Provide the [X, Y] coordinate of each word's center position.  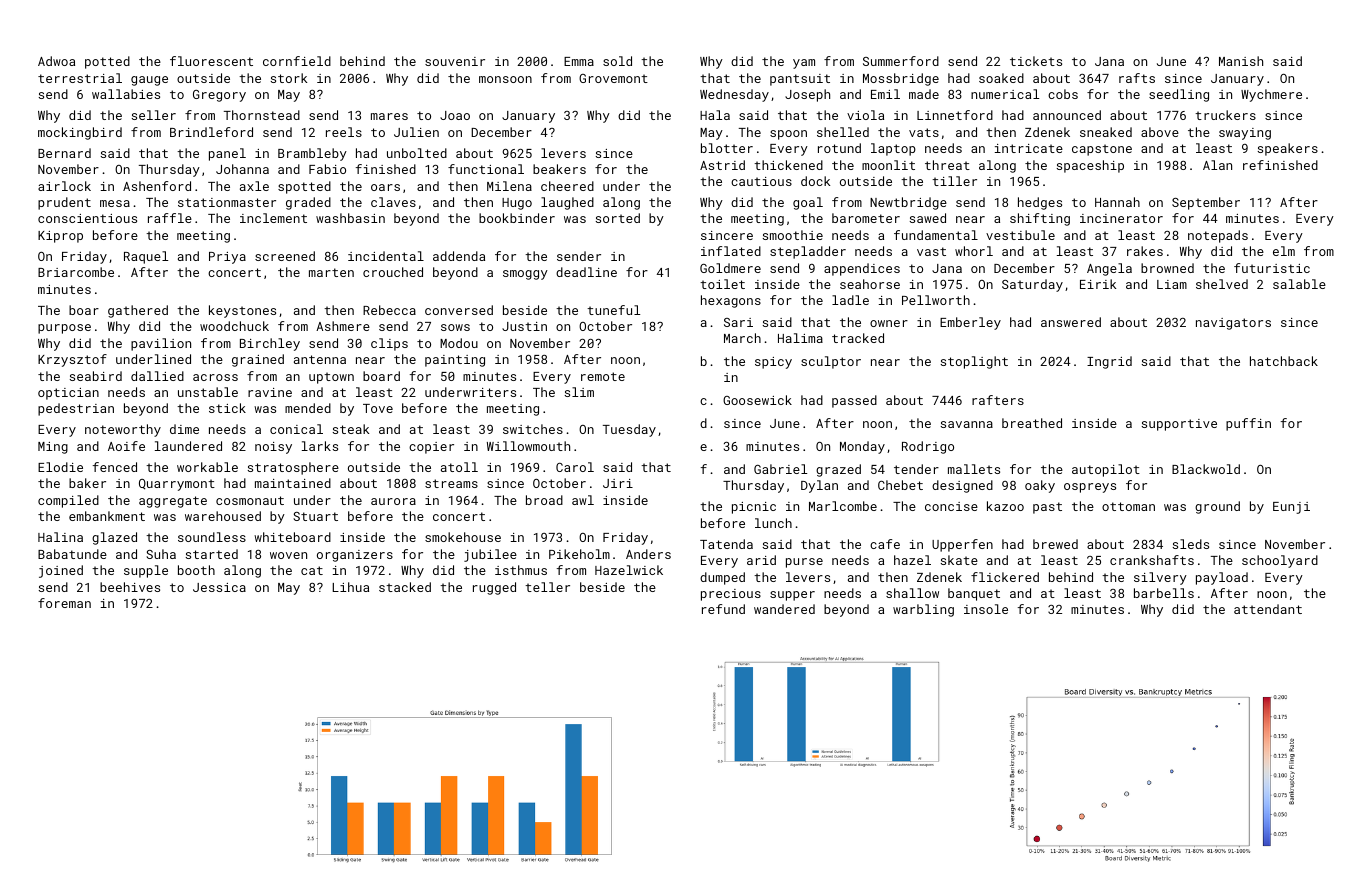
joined [61, 571]
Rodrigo [928, 447]
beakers [559, 169]
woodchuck [234, 326]
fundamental [936, 235]
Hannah [1117, 202]
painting [455, 361]
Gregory [219, 96]
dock [815, 181]
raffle [170, 218]
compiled [68, 501]
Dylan [819, 486]
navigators [1233, 324]
